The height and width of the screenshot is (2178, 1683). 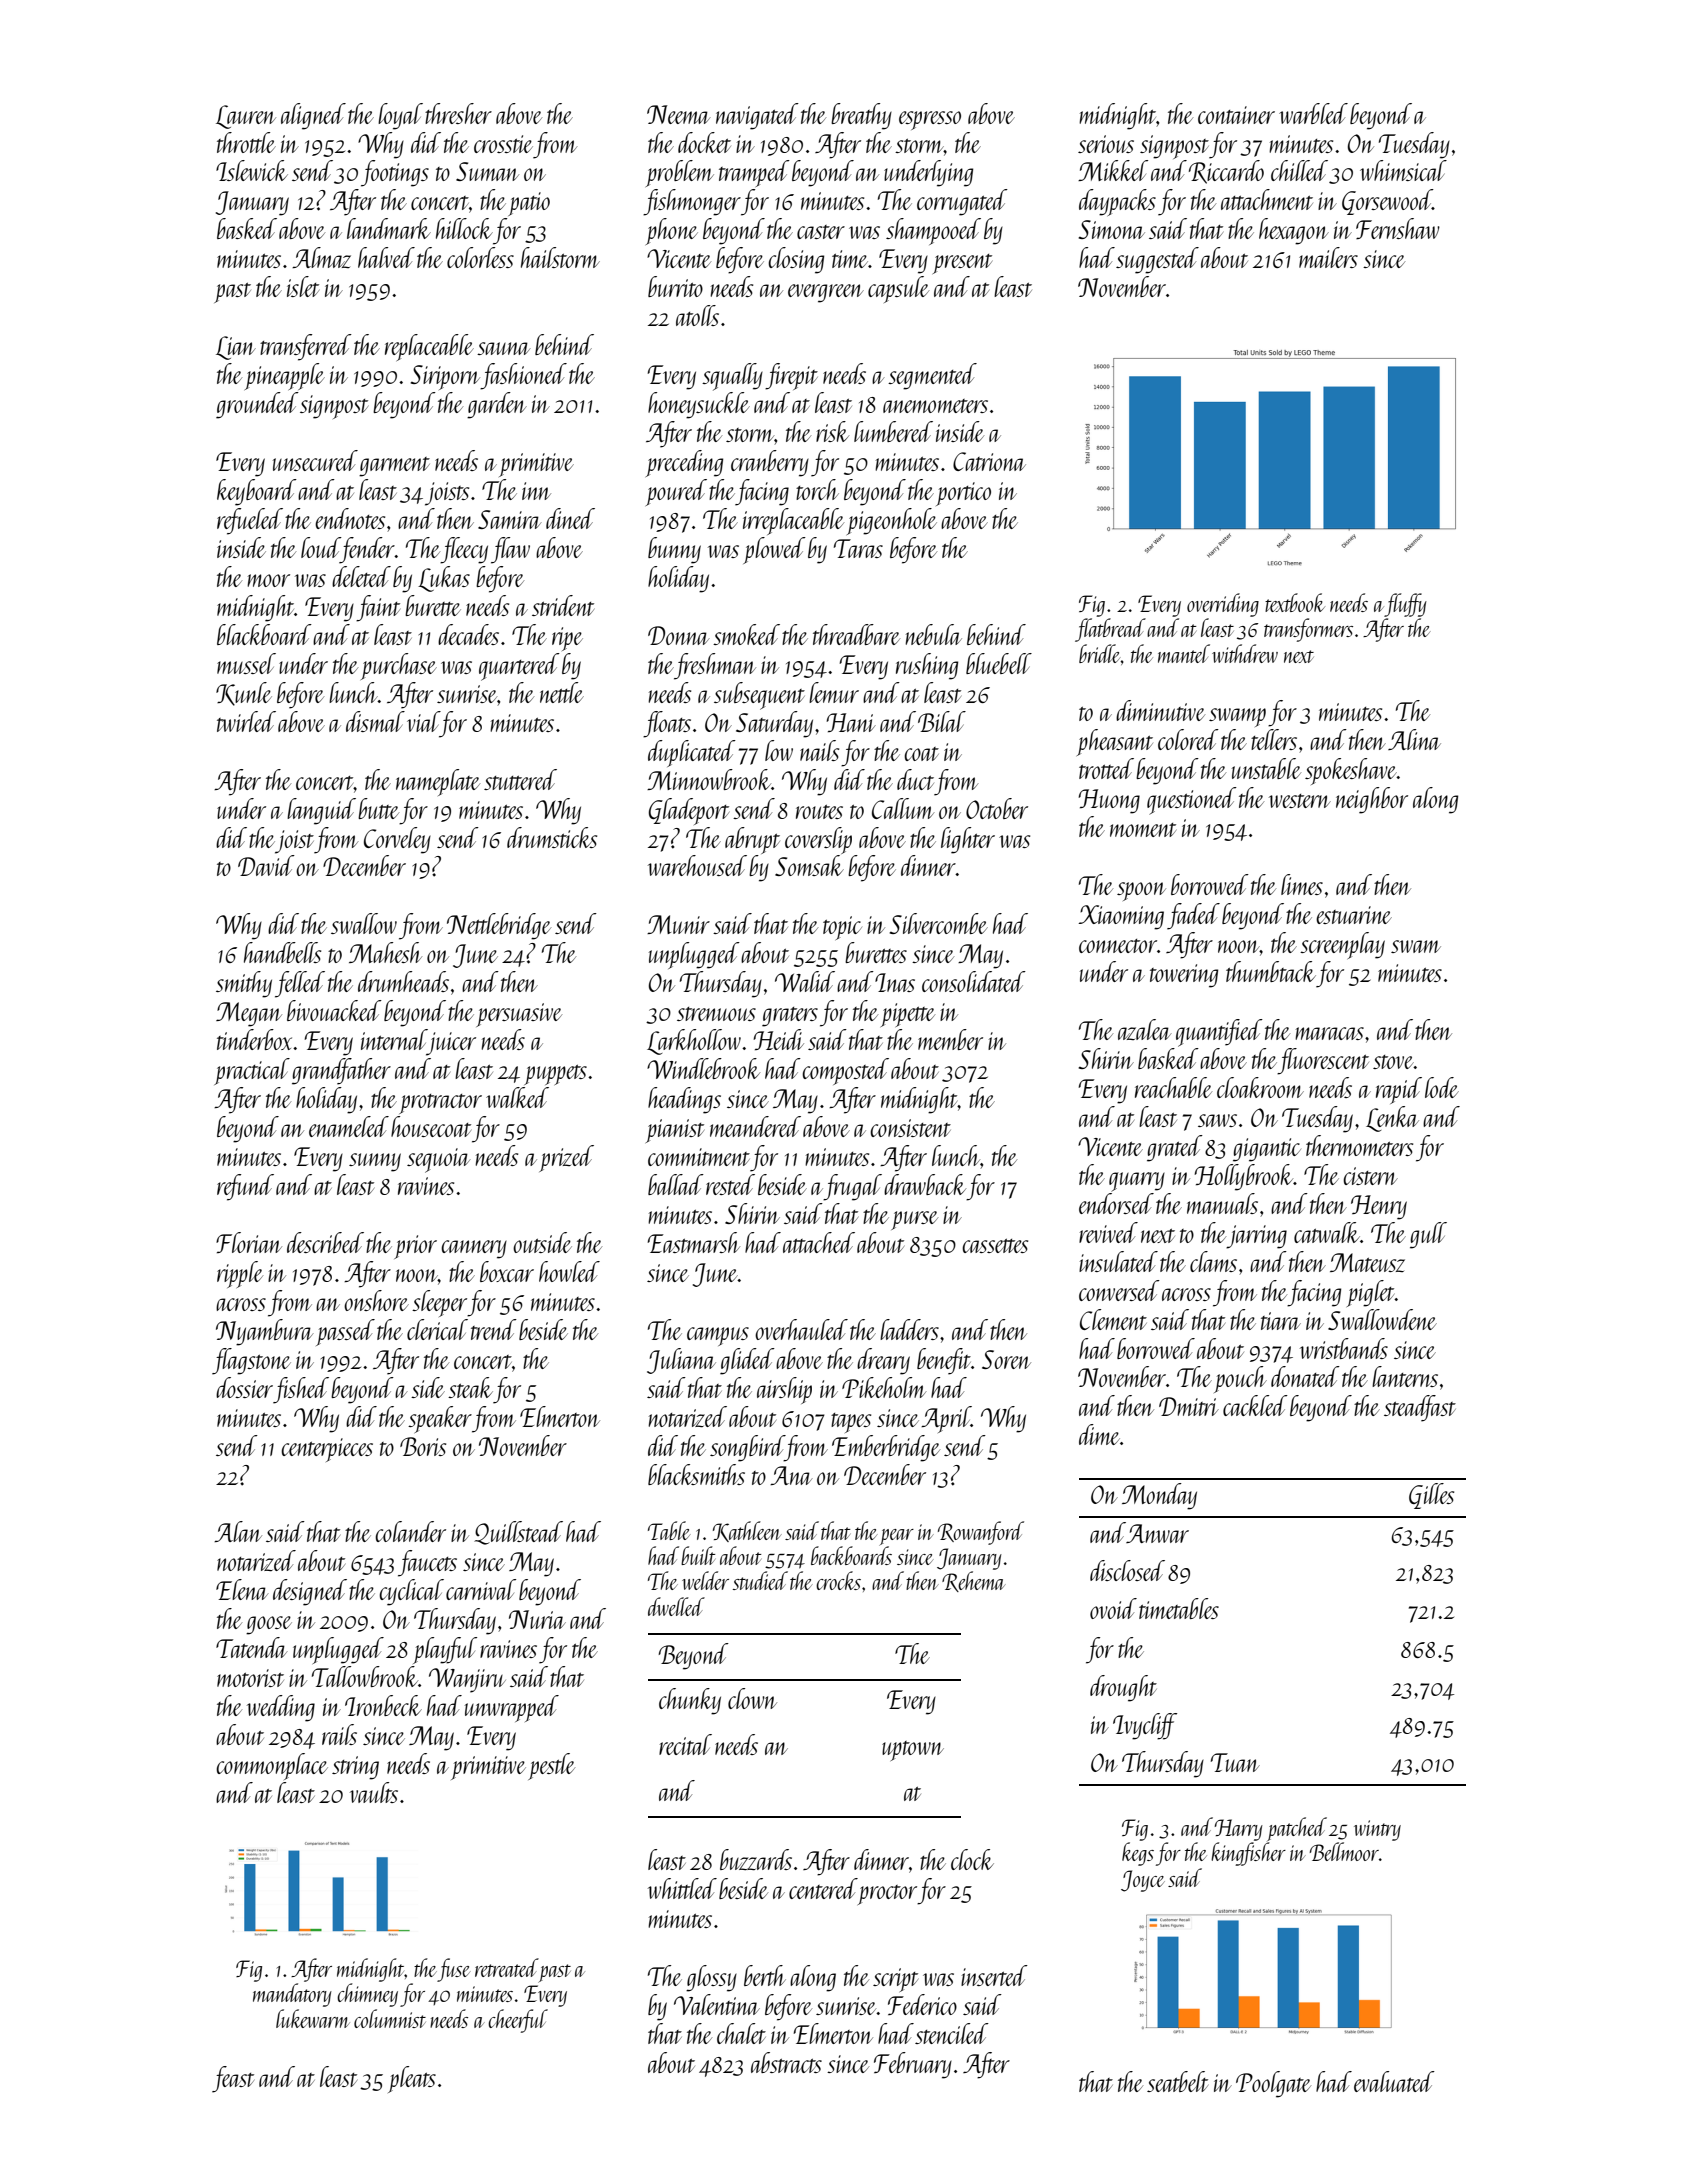 What do you see at coordinates (244, 984) in the screenshot?
I see `smithy` at bounding box center [244, 984].
